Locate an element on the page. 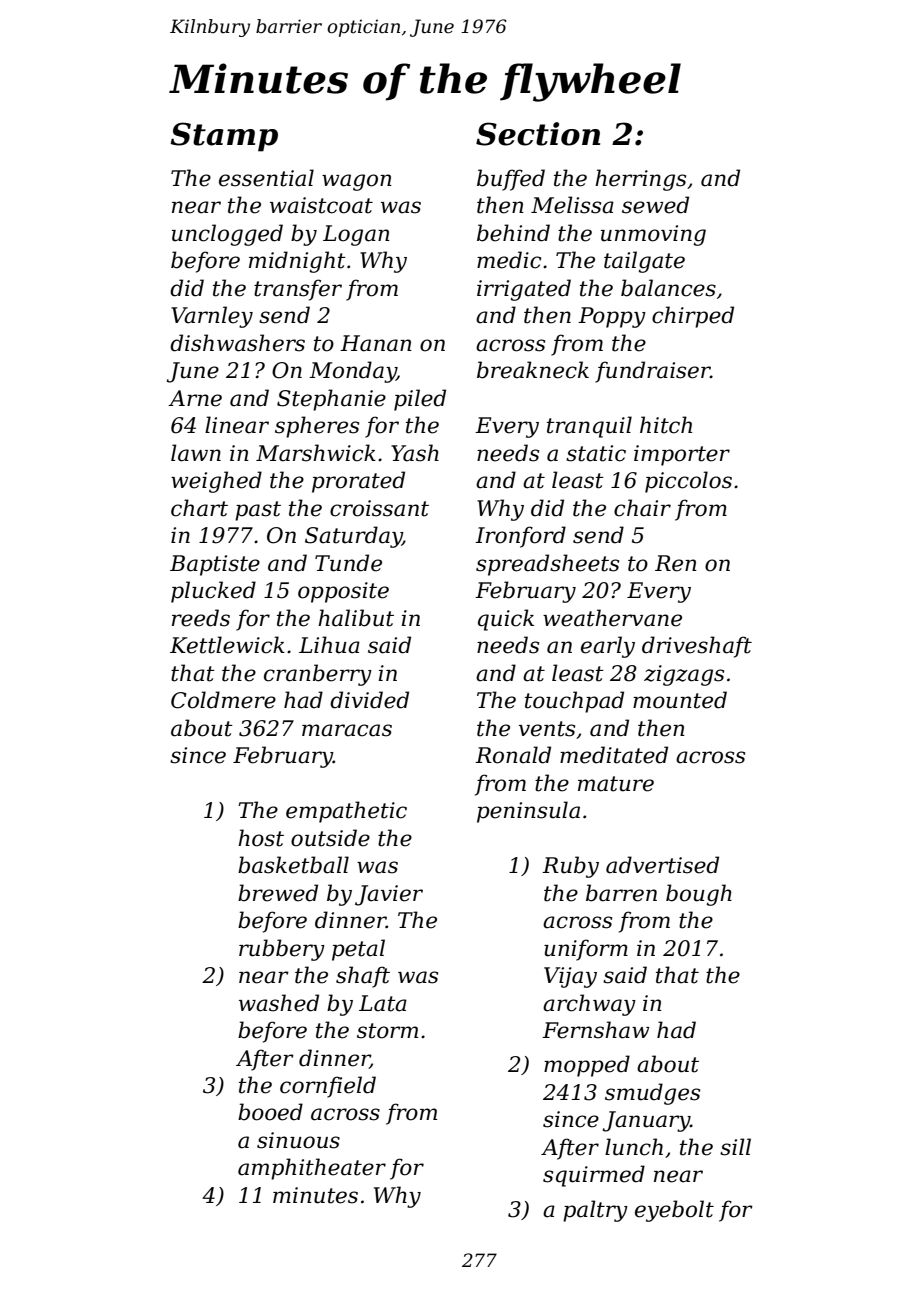 This page has width=924, height=1311. mature is located at coordinates (616, 784).
